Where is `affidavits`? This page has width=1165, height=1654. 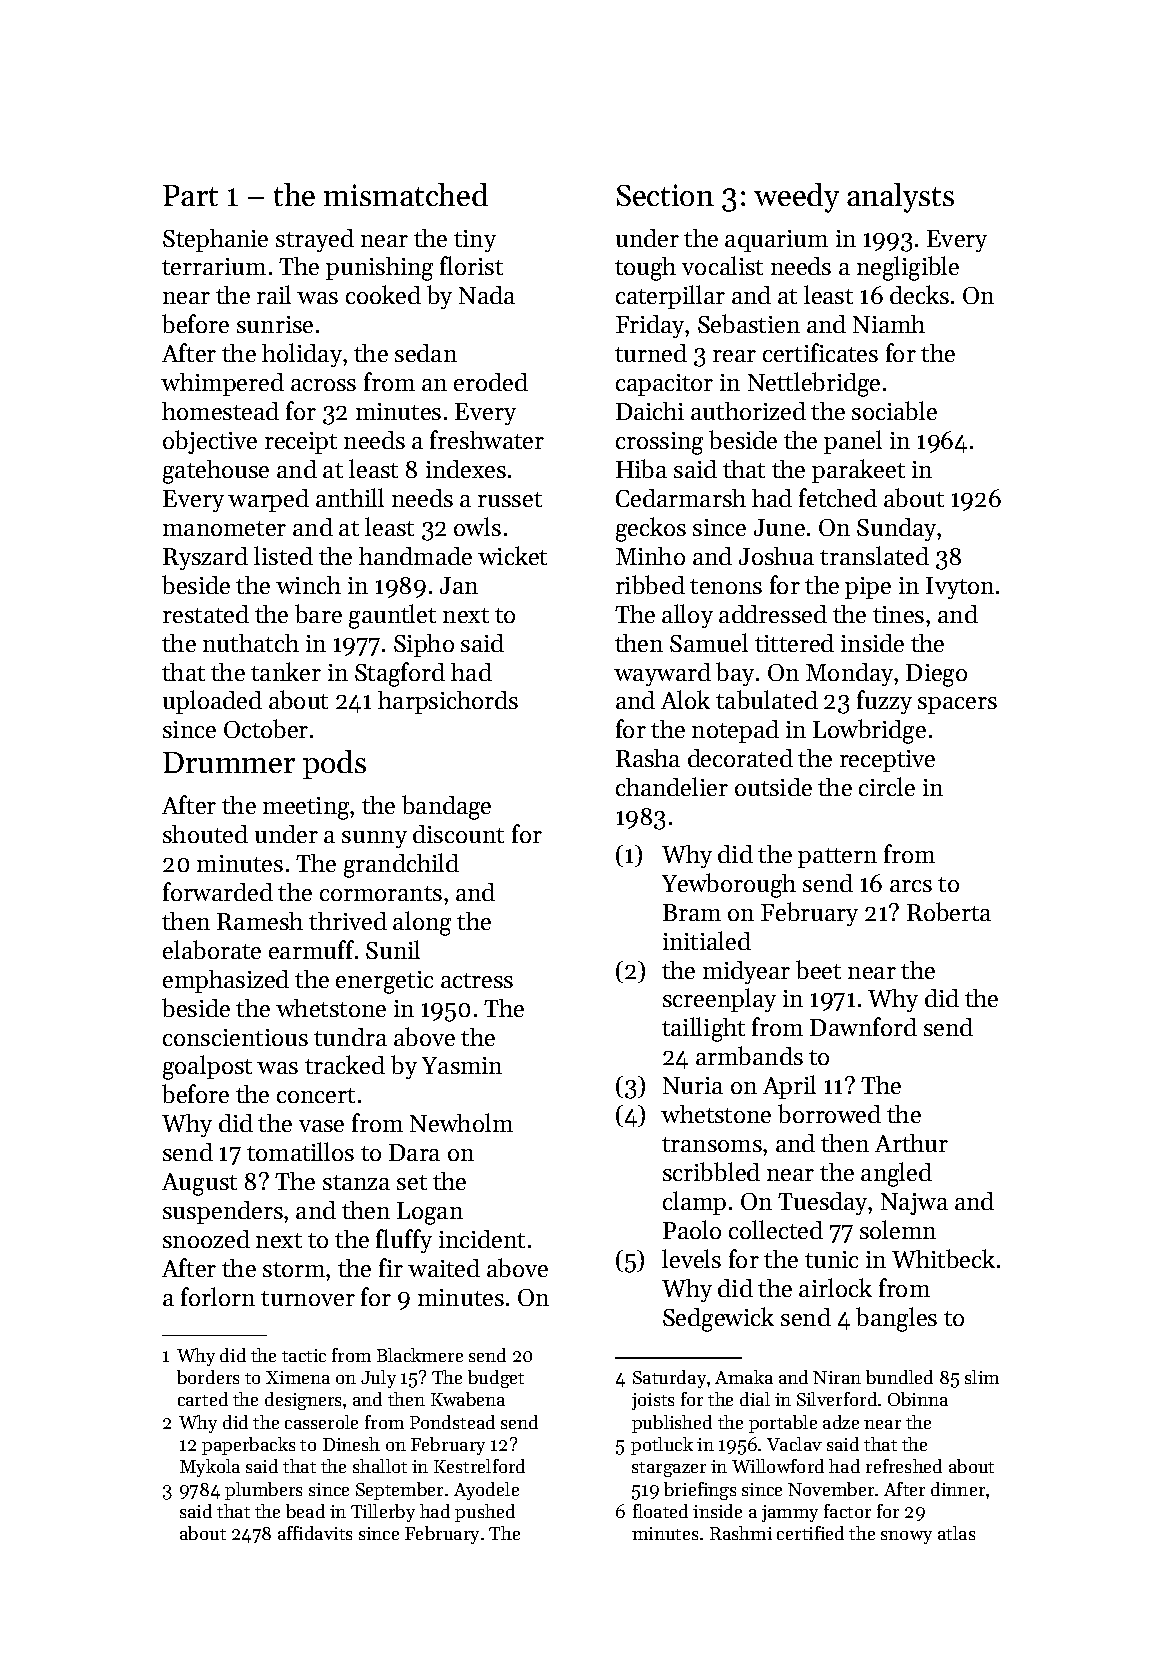 affidavits is located at coordinates (315, 1533).
